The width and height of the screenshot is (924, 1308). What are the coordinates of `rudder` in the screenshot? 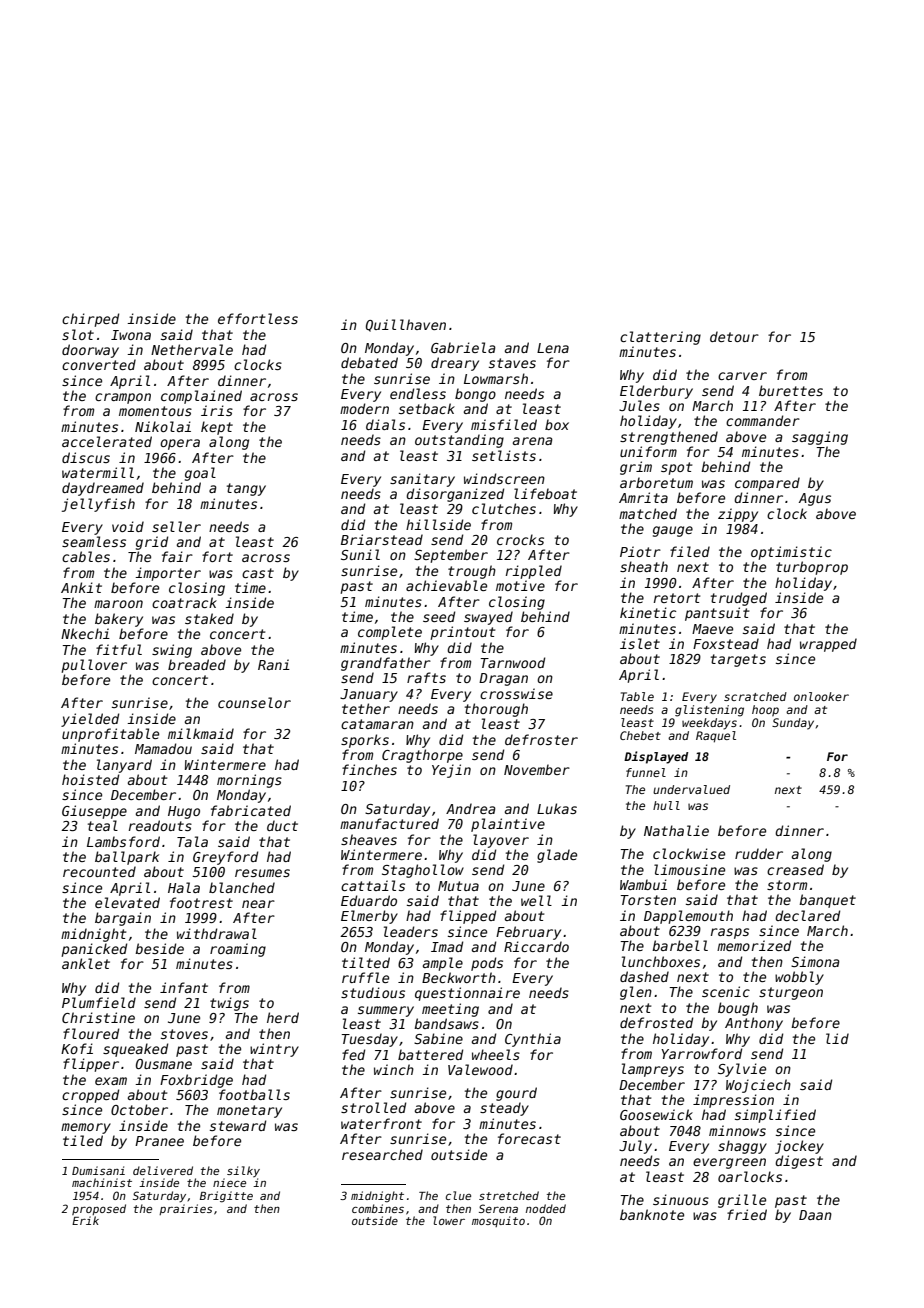 It's located at (759, 853).
